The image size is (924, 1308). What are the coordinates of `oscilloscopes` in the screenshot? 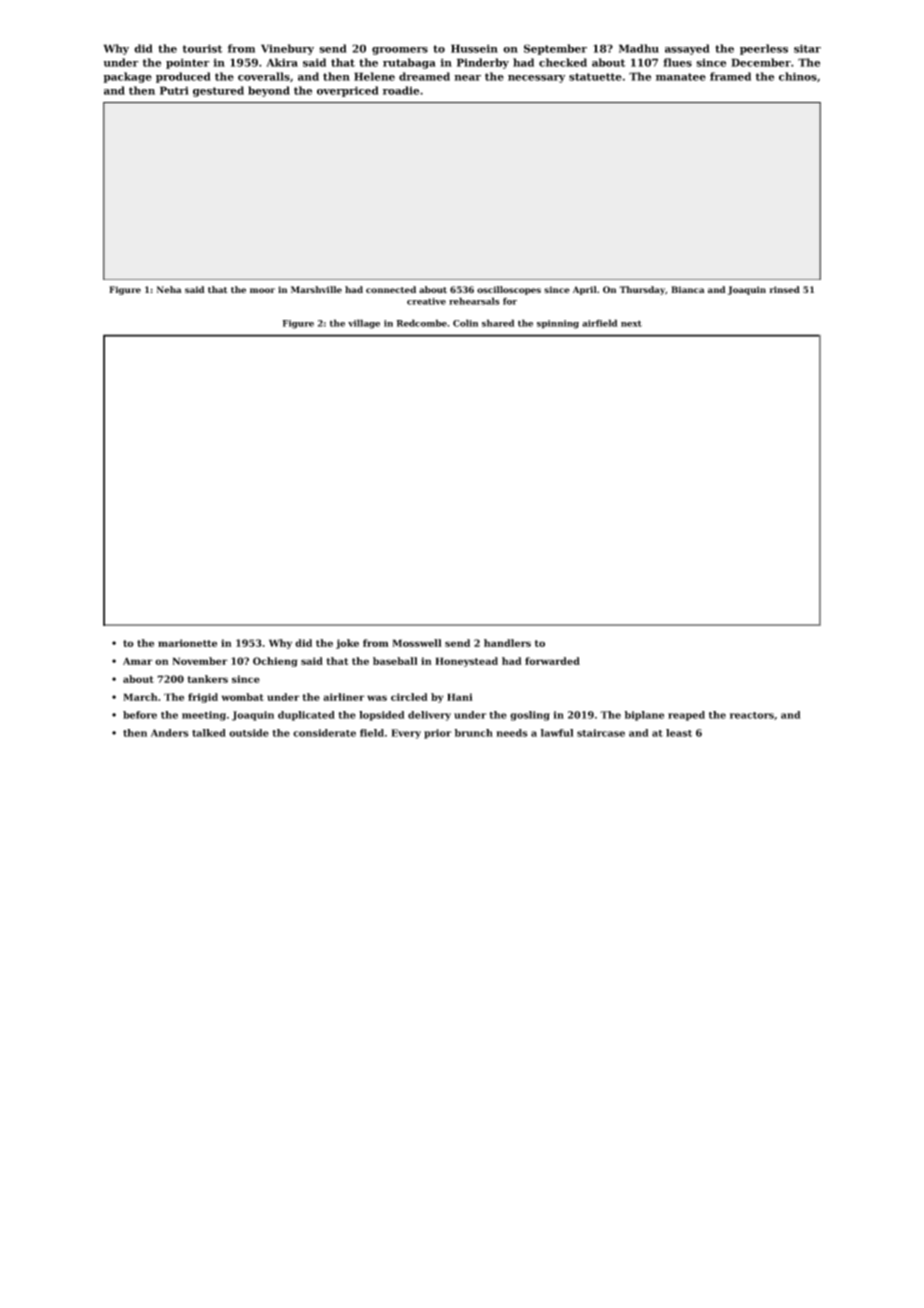 It's located at (509, 290).
